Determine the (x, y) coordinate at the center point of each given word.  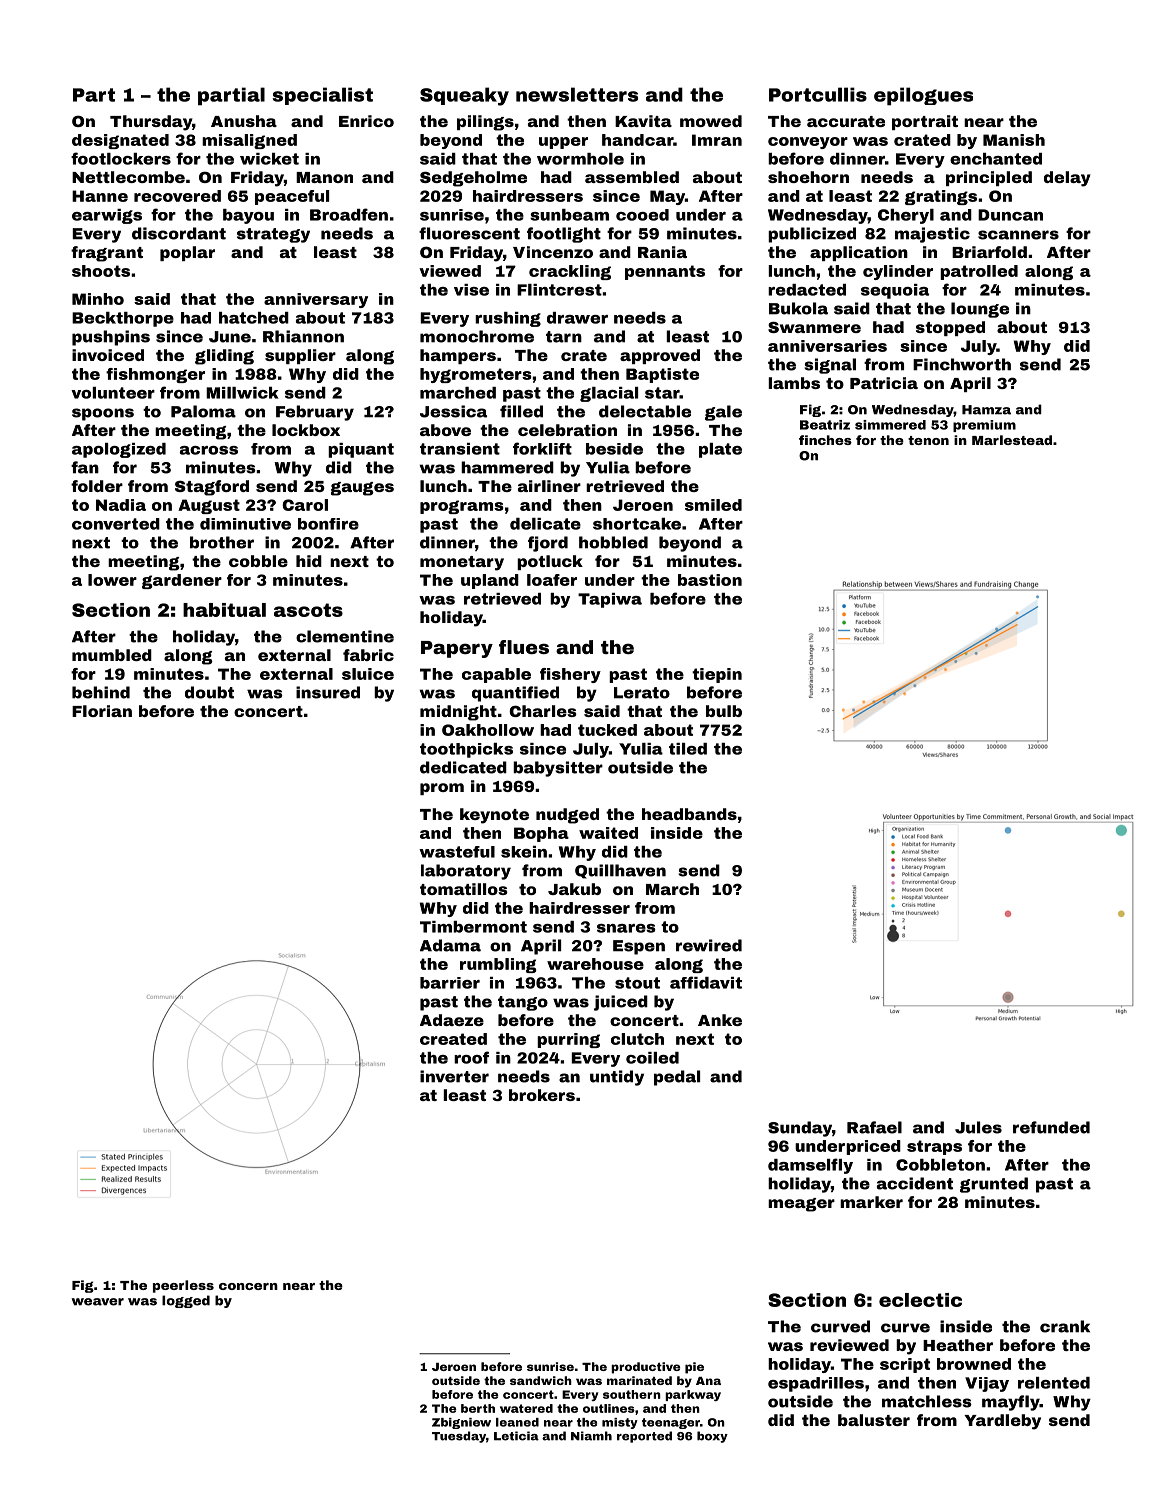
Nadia (121, 505)
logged (186, 1301)
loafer (552, 580)
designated (120, 141)
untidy (617, 1078)
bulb (724, 711)
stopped (950, 328)
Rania (662, 252)
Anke (720, 1020)
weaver (97, 1302)
